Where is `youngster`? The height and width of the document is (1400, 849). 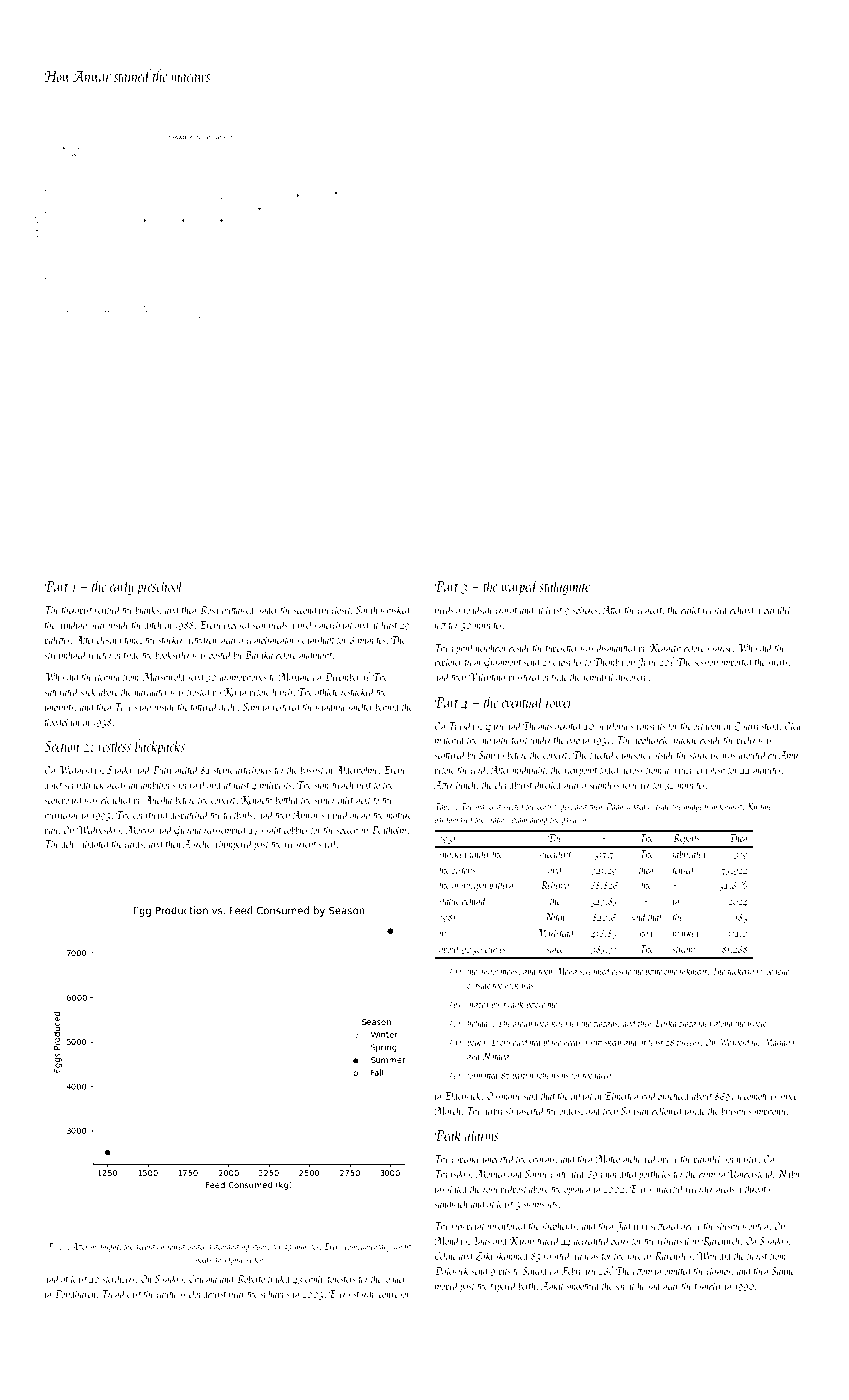 youngster is located at coordinates (740, 1161).
